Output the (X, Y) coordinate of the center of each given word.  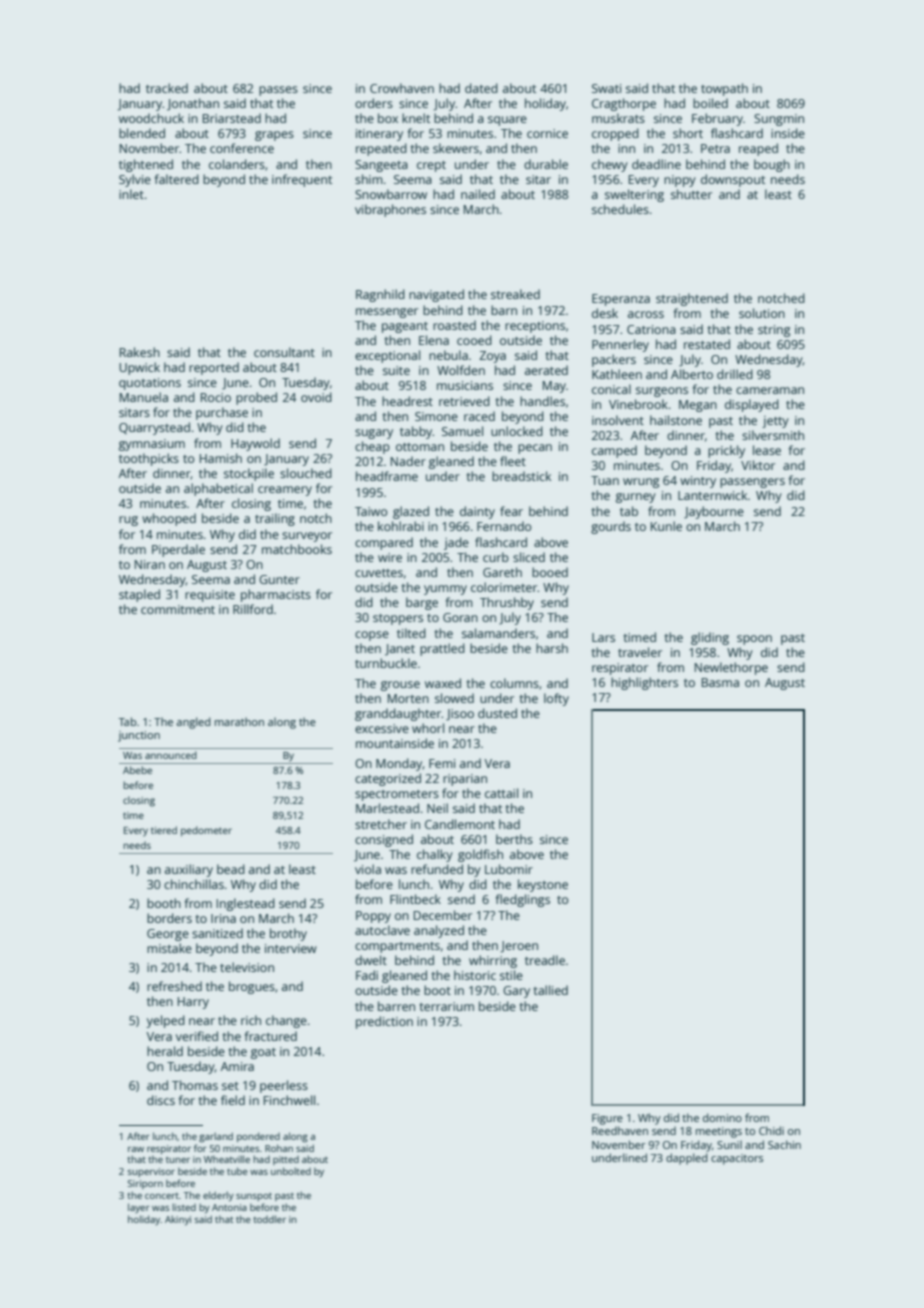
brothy (288, 934)
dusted (497, 713)
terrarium (447, 1006)
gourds (611, 527)
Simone (436, 416)
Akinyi (178, 1220)
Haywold (255, 444)
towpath (724, 89)
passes (278, 91)
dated (481, 88)
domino (722, 1117)
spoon (754, 640)
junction (139, 736)
